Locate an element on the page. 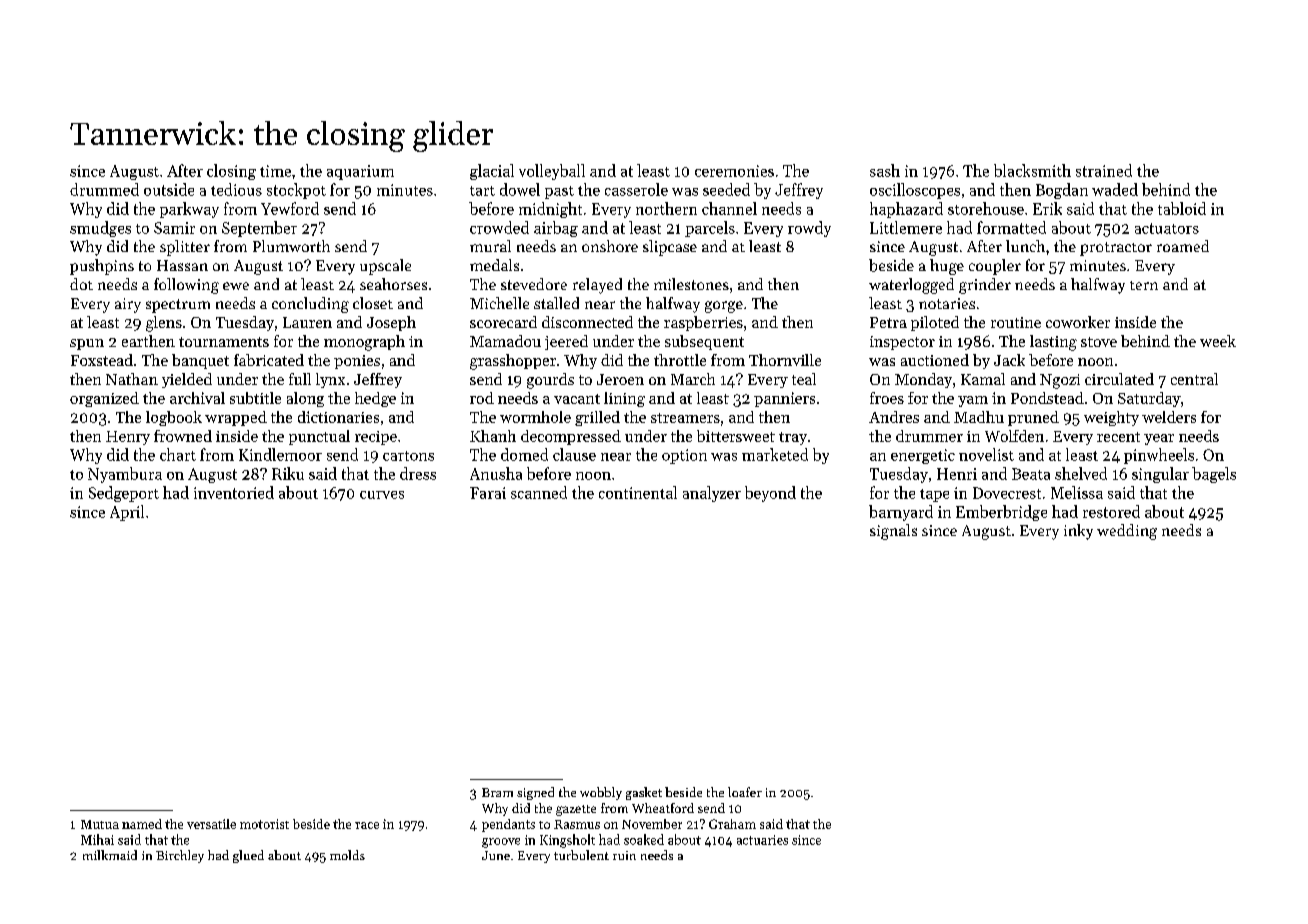 This document has height=924, width=1308. Bram is located at coordinates (497, 792).
